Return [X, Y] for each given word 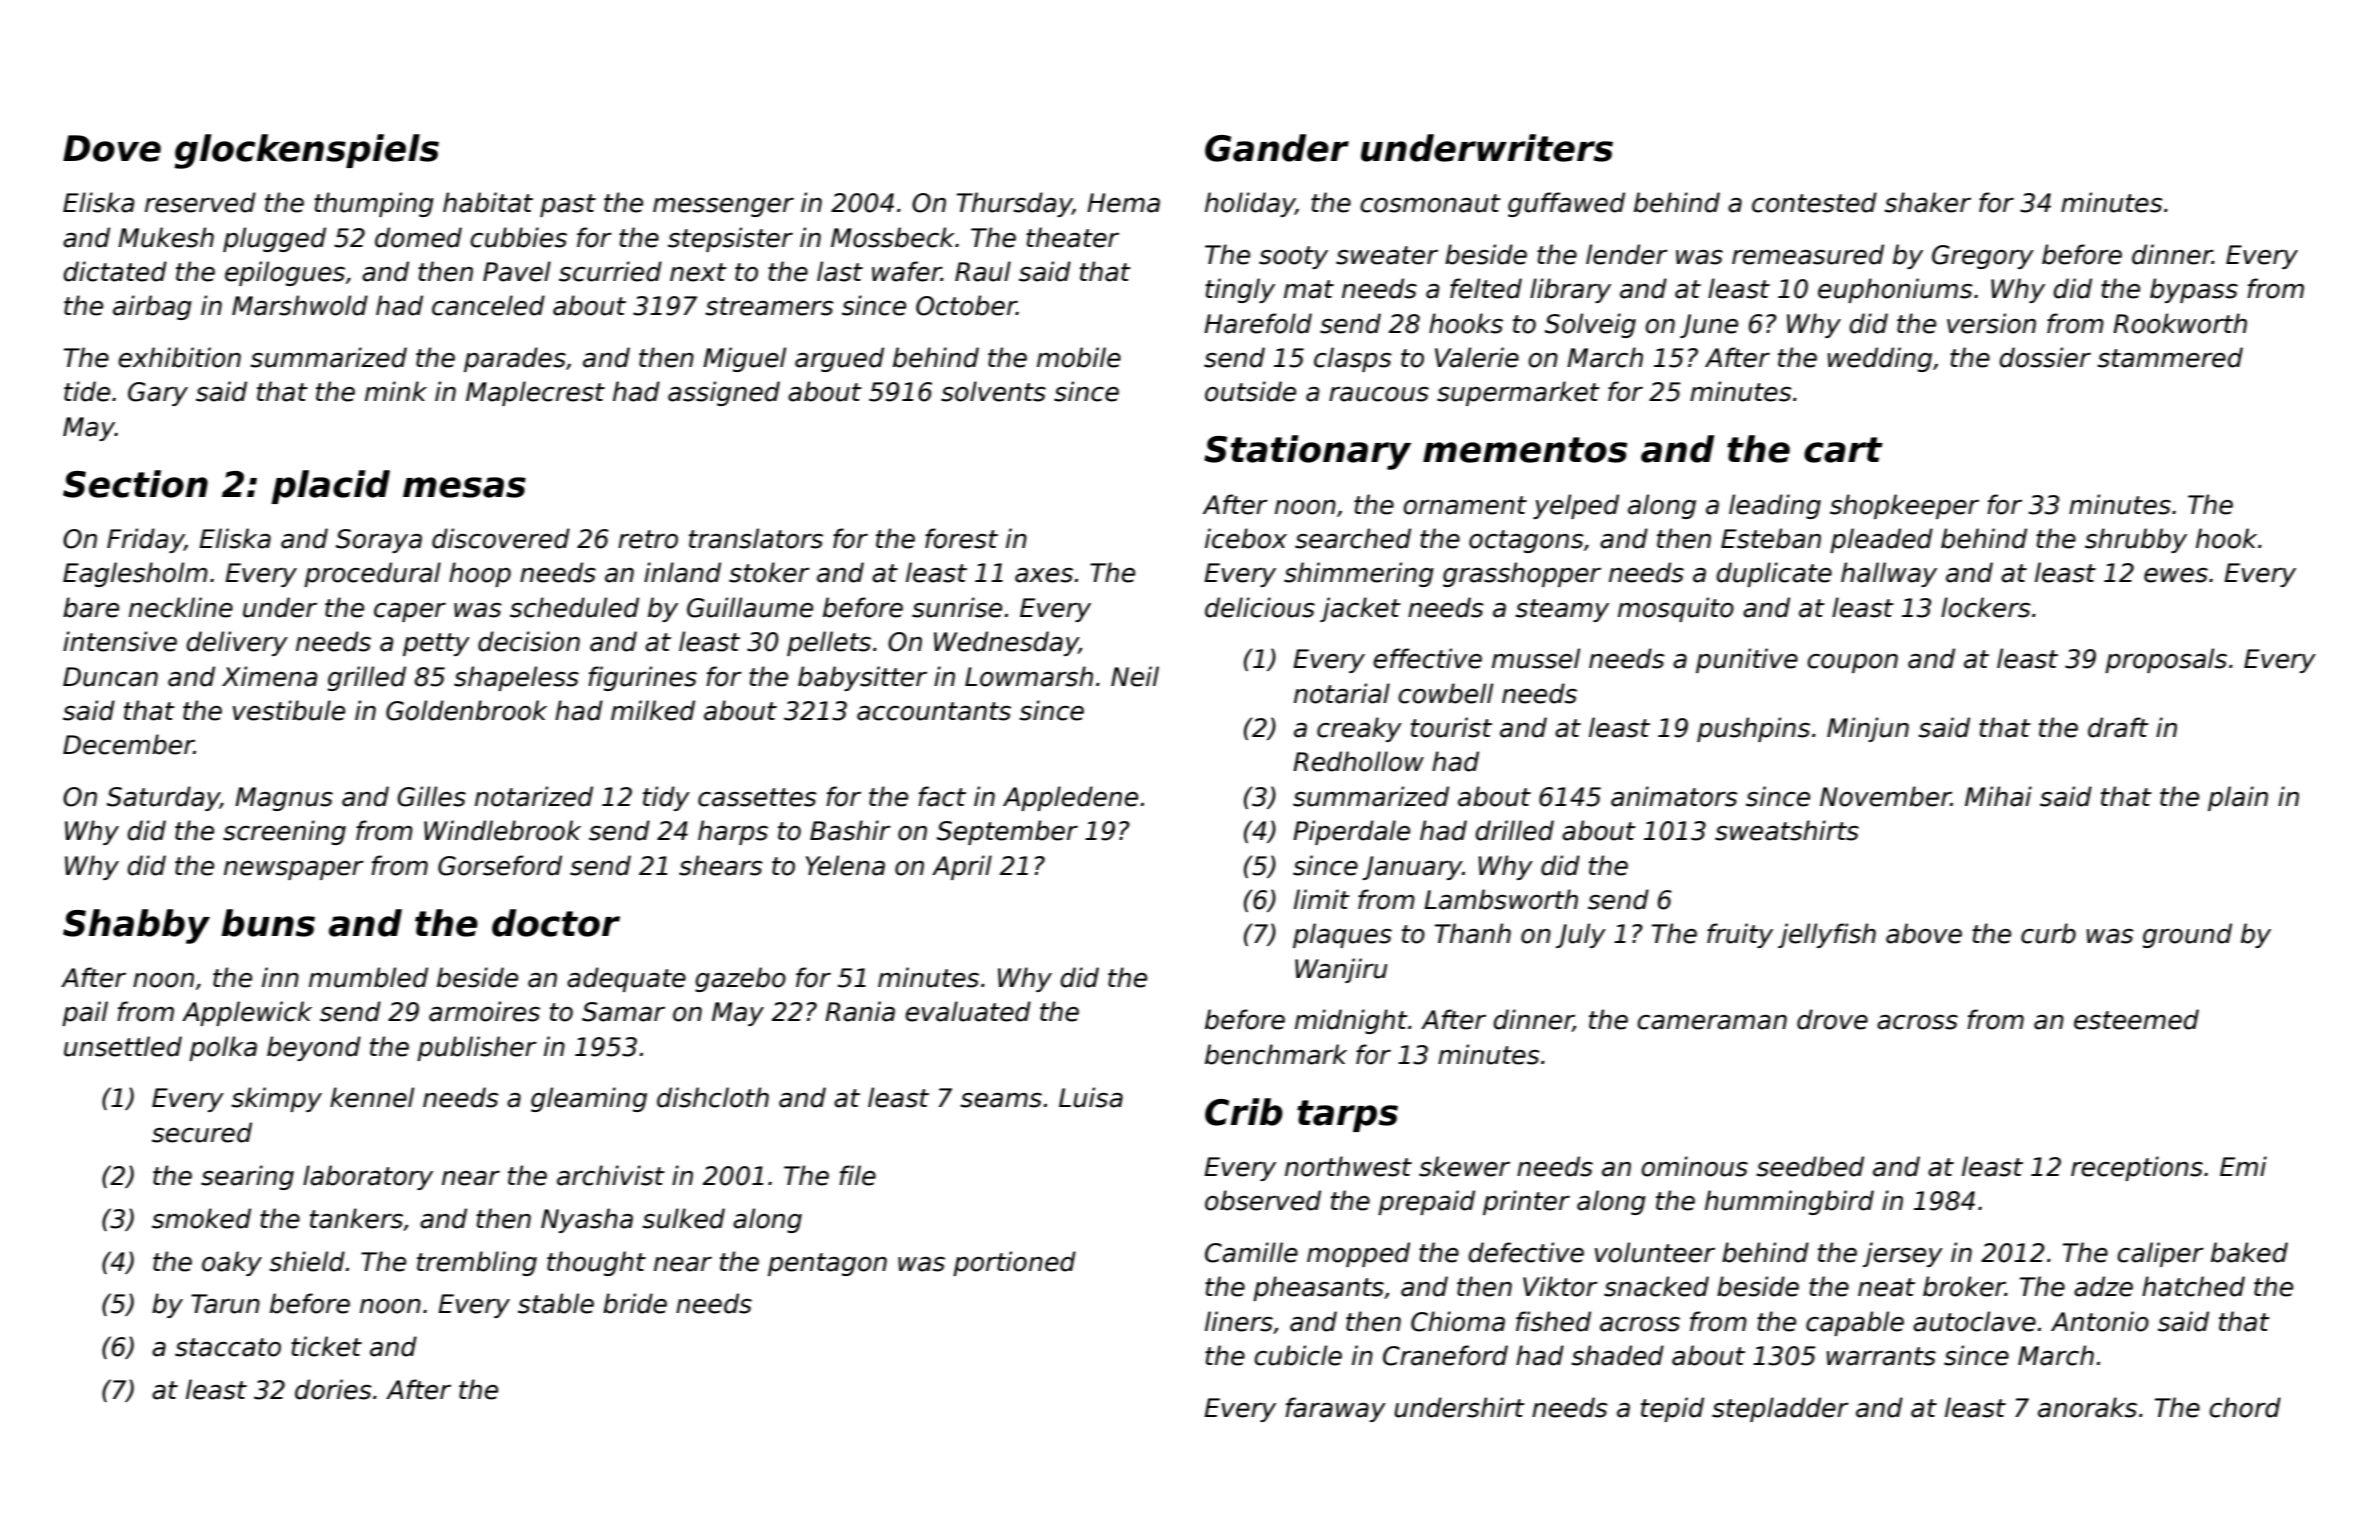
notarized [534, 796]
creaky [1359, 729]
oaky [232, 1263]
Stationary [1307, 452]
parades [515, 359]
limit [1322, 899]
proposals [2166, 660]
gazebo [740, 979]
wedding [1880, 359]
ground [2187, 935]
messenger [723, 207]
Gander [1277, 148]
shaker [1927, 202]
